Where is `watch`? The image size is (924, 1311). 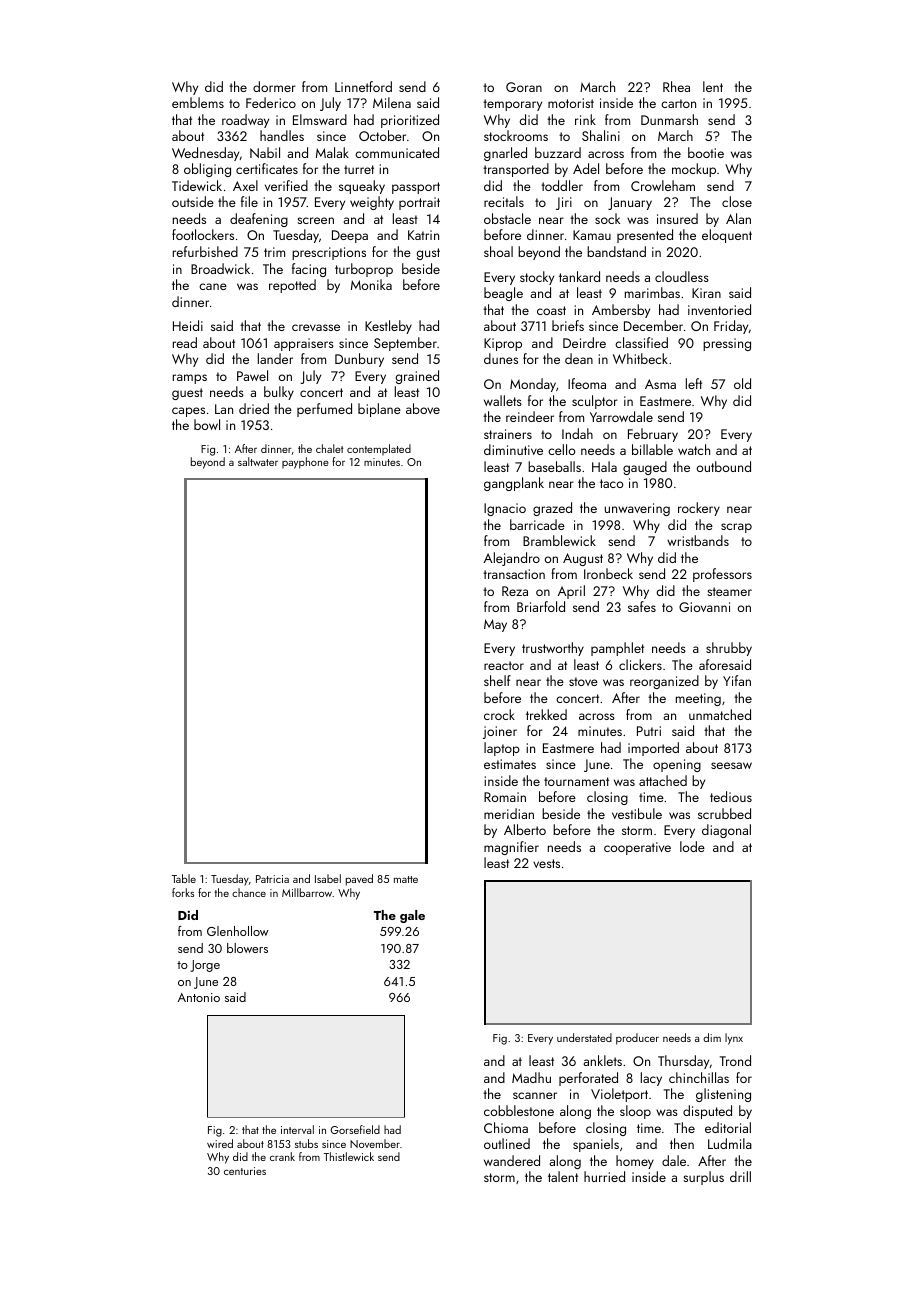
watch is located at coordinates (694, 449).
